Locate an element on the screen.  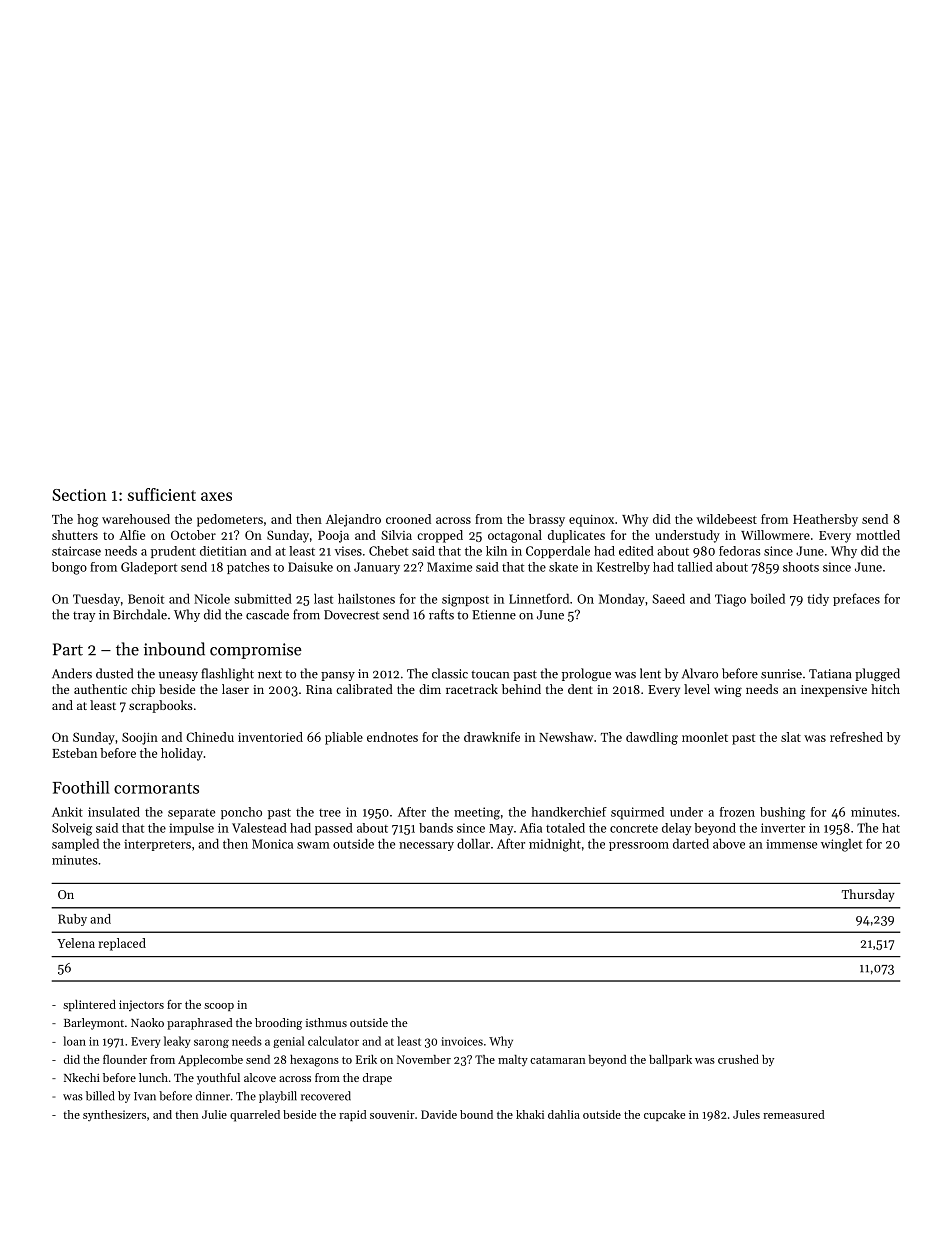
rafts is located at coordinates (441, 614).
